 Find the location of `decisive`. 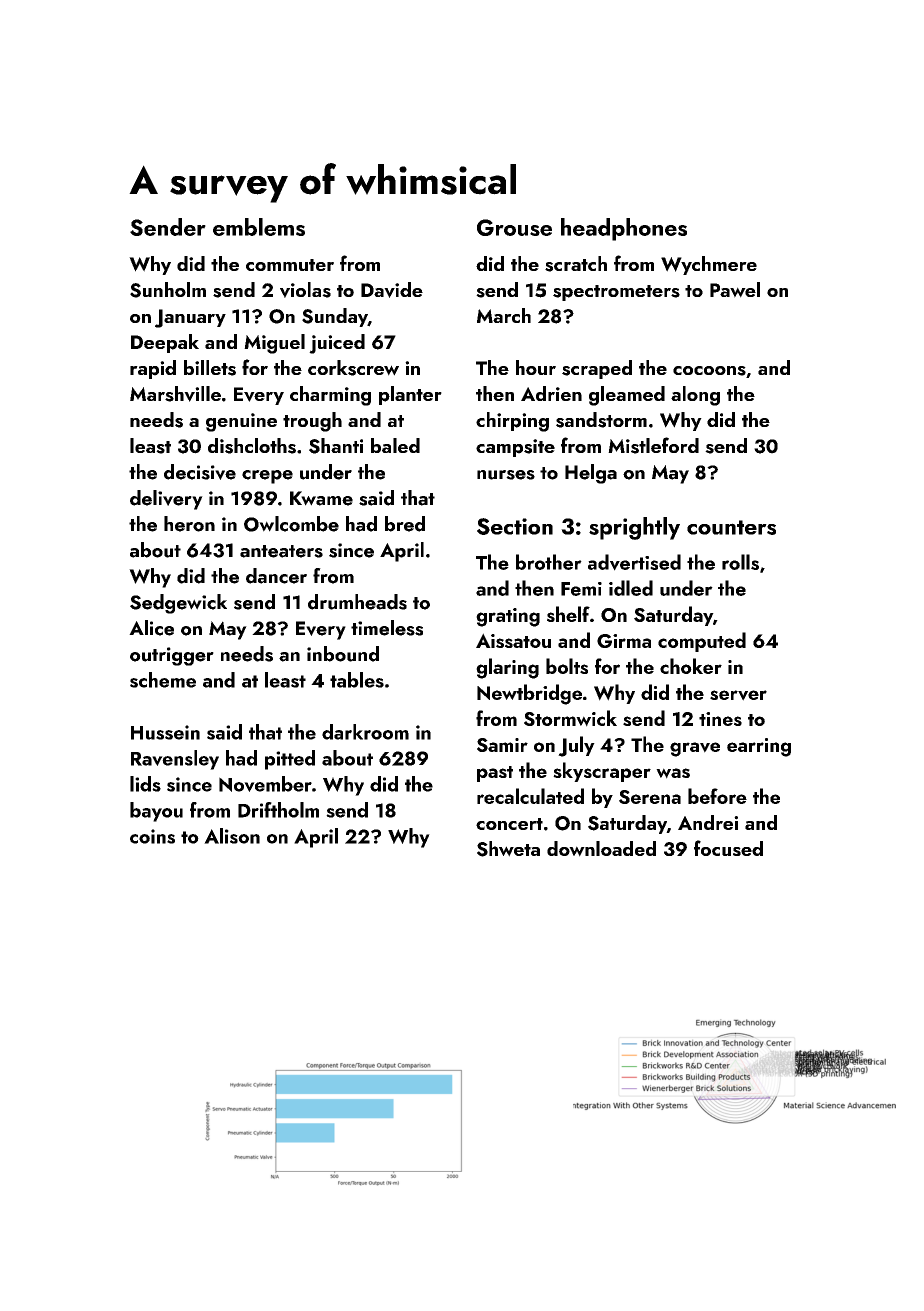

decisive is located at coordinates (200, 472).
